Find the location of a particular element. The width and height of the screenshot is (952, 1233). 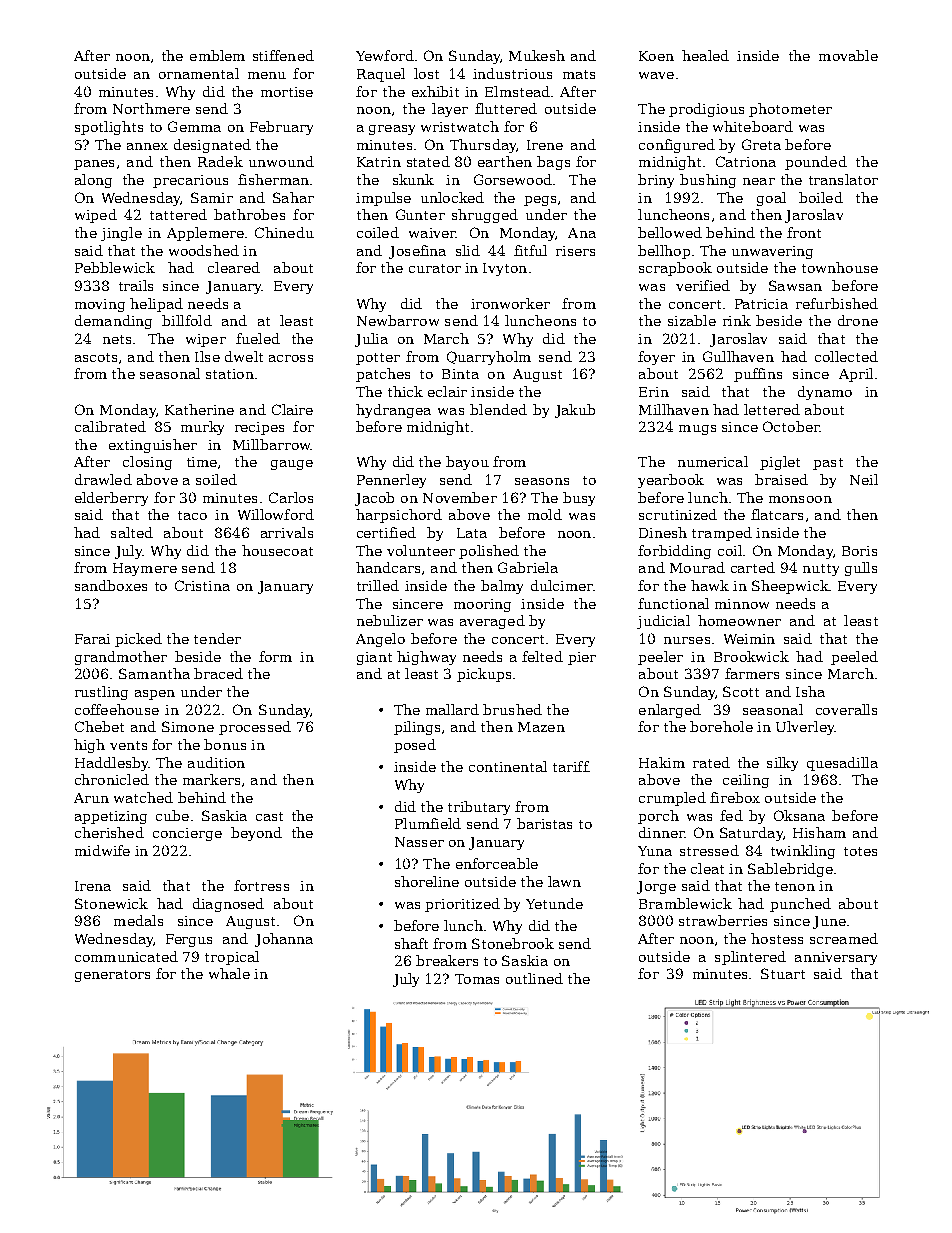

movable is located at coordinates (848, 55).
